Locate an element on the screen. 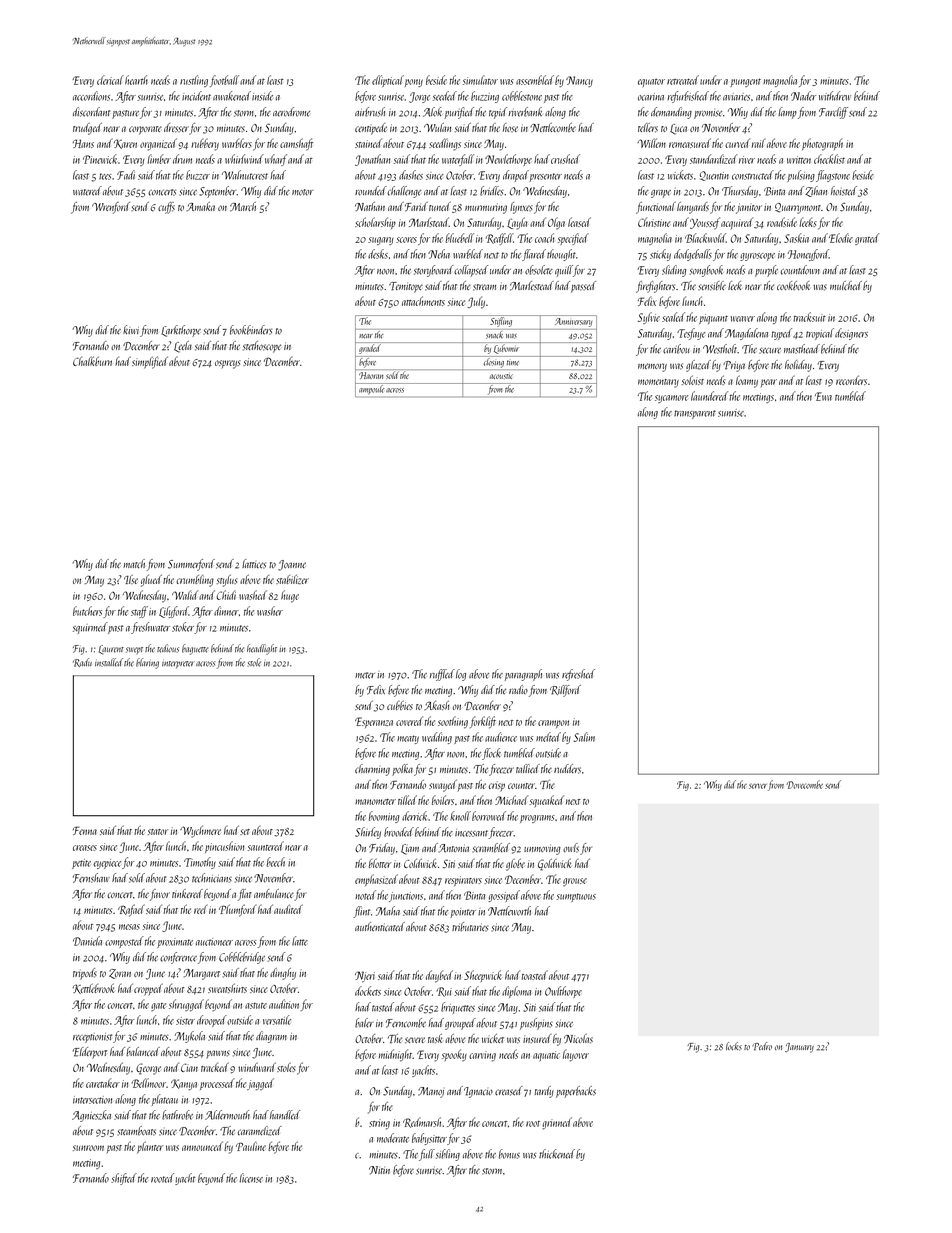 The height and width of the screenshot is (1233, 952). acquired is located at coordinates (737, 223).
